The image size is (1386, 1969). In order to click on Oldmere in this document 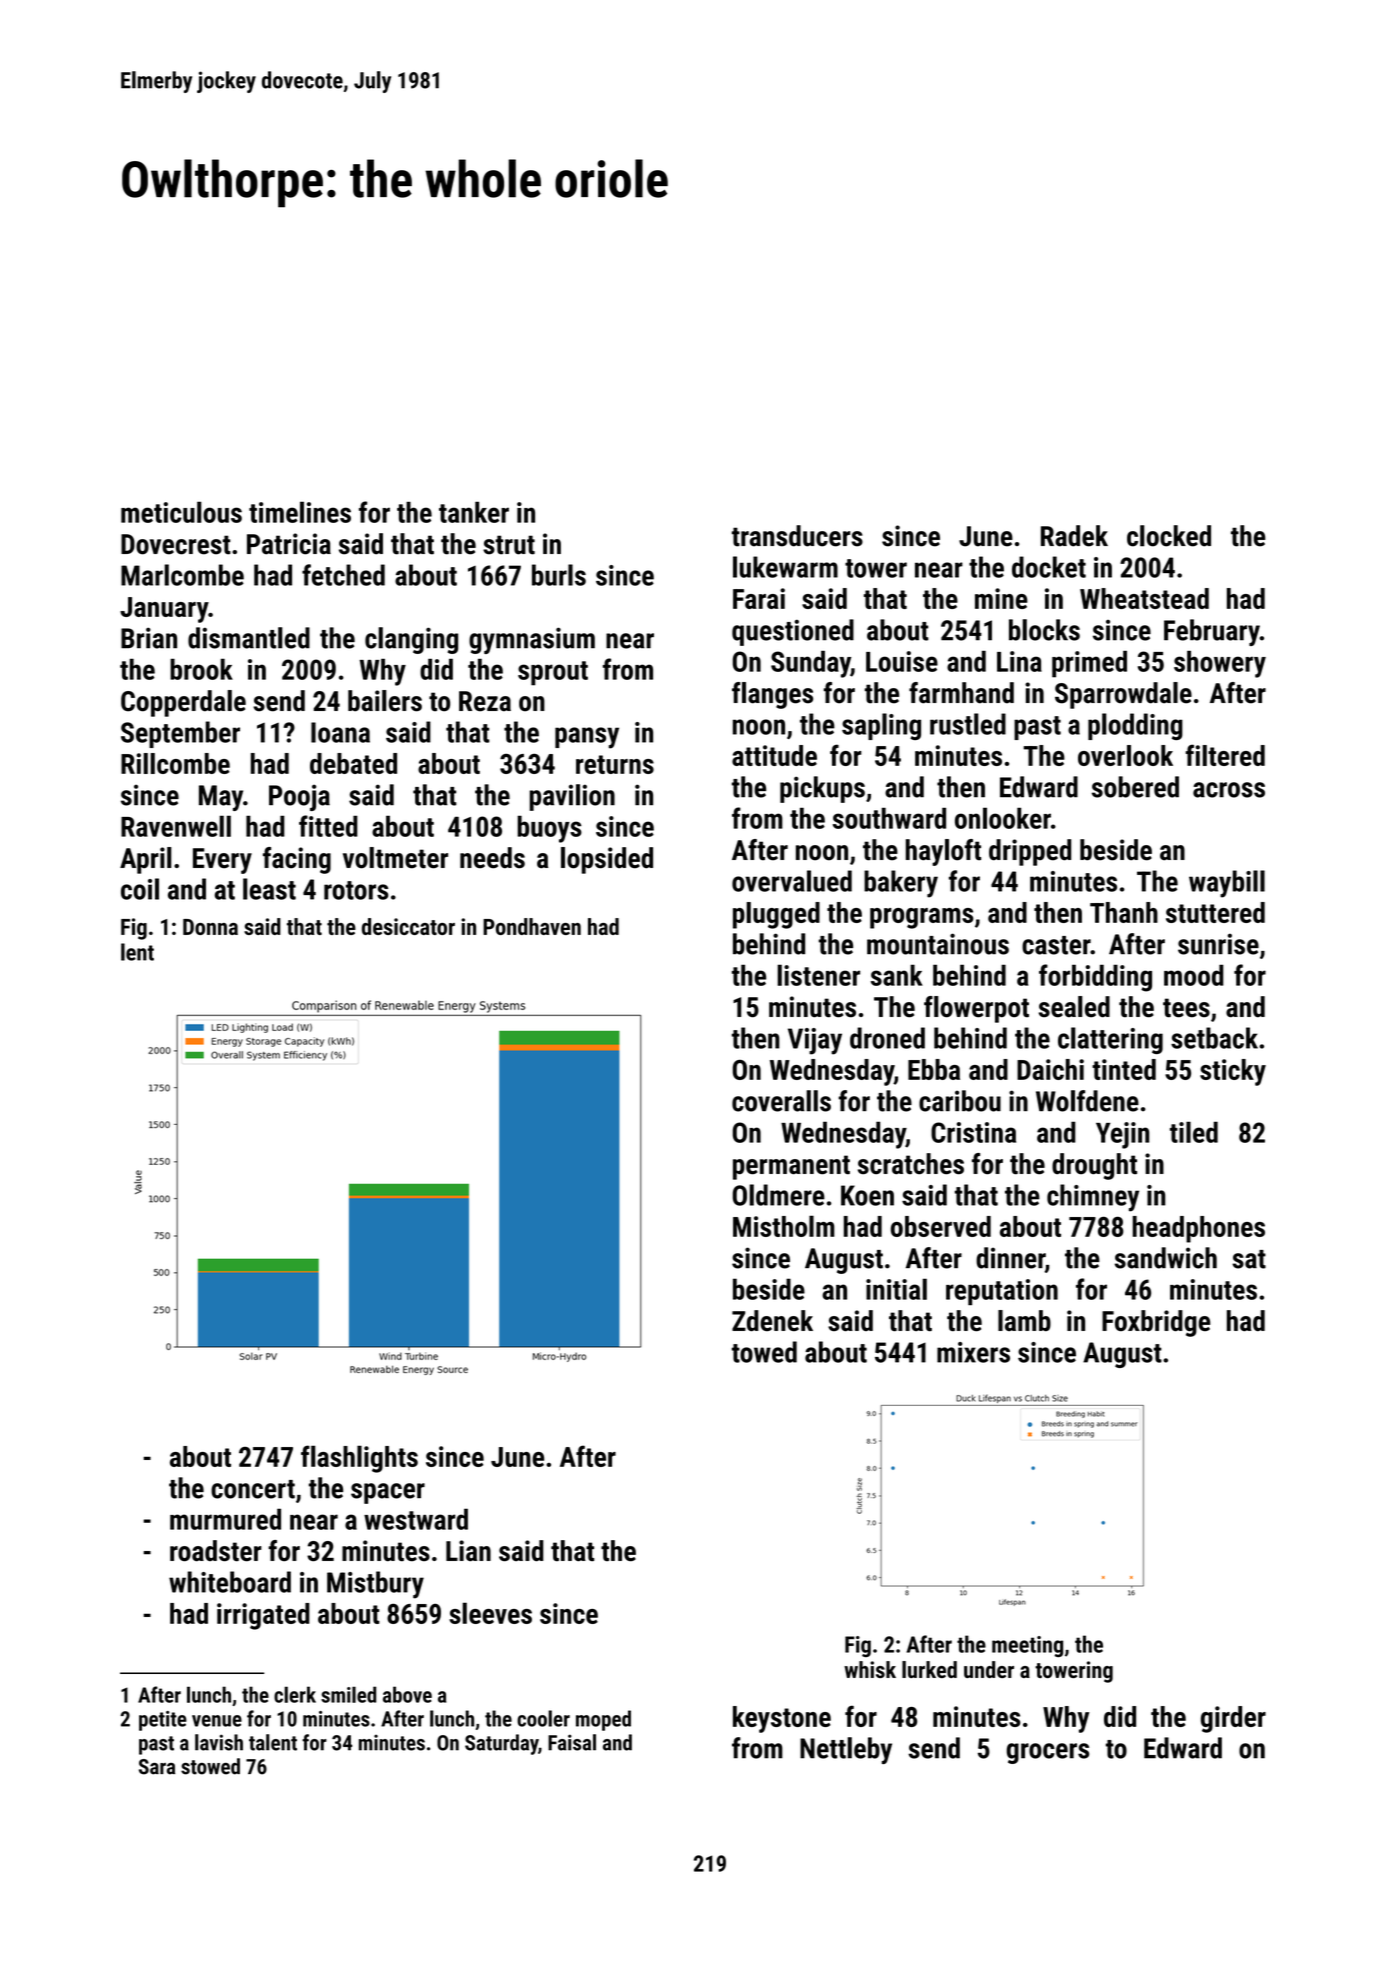, I will do `click(779, 1195)`.
